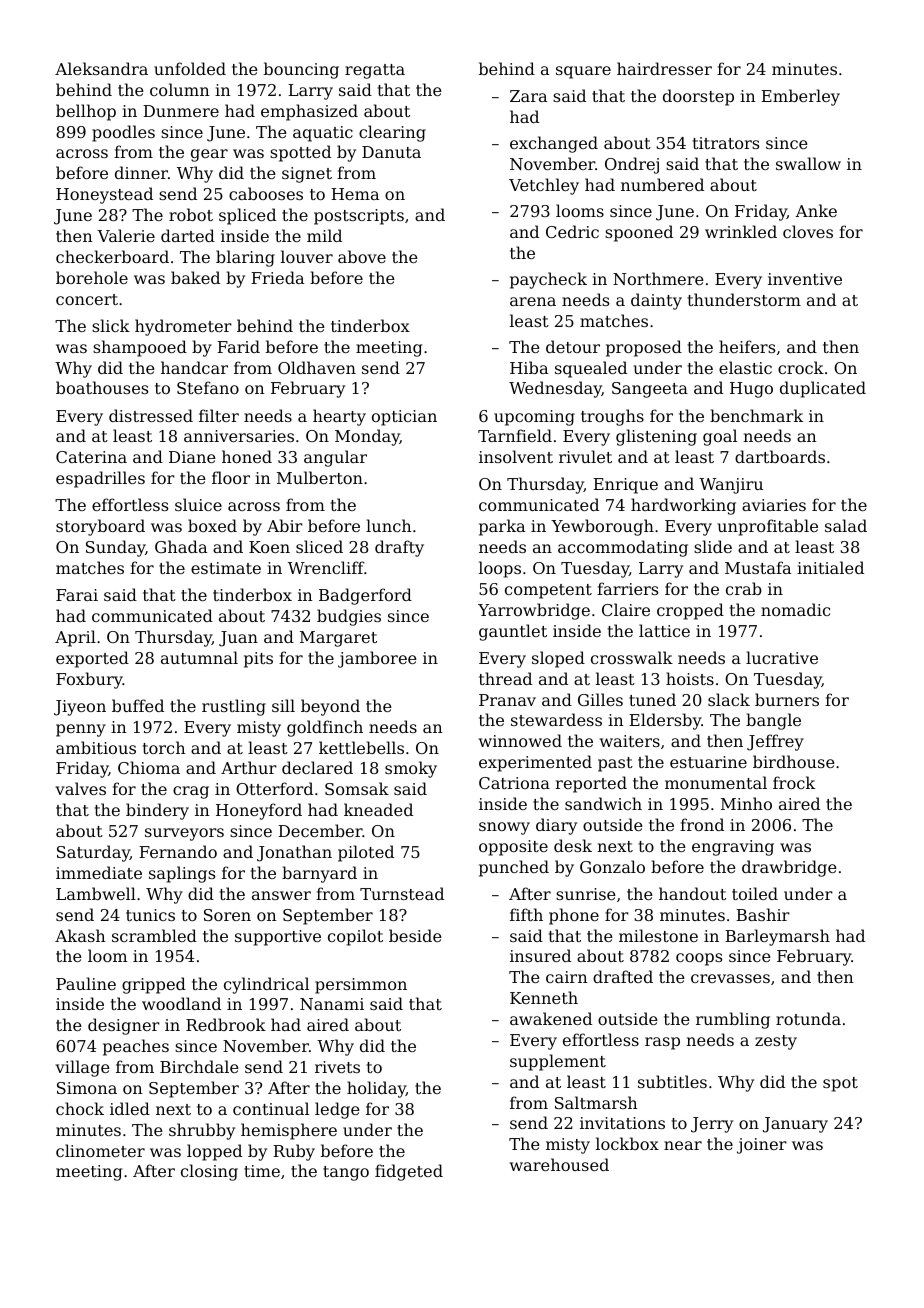  Describe the element at coordinates (664, 68) in the image. I see `hairdresser` at that location.
